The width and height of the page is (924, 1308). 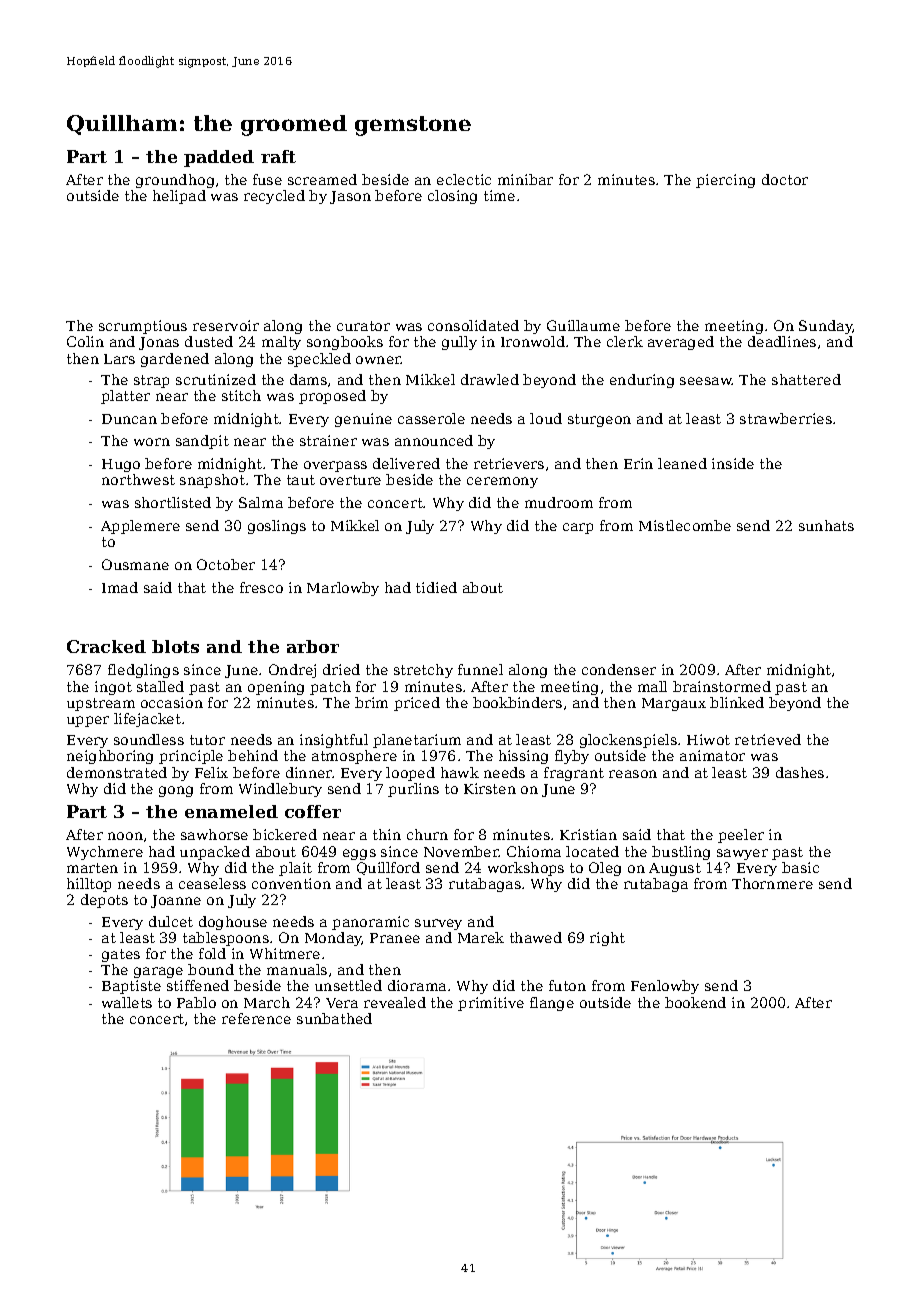 I want to click on bookend, so click(x=695, y=1002).
